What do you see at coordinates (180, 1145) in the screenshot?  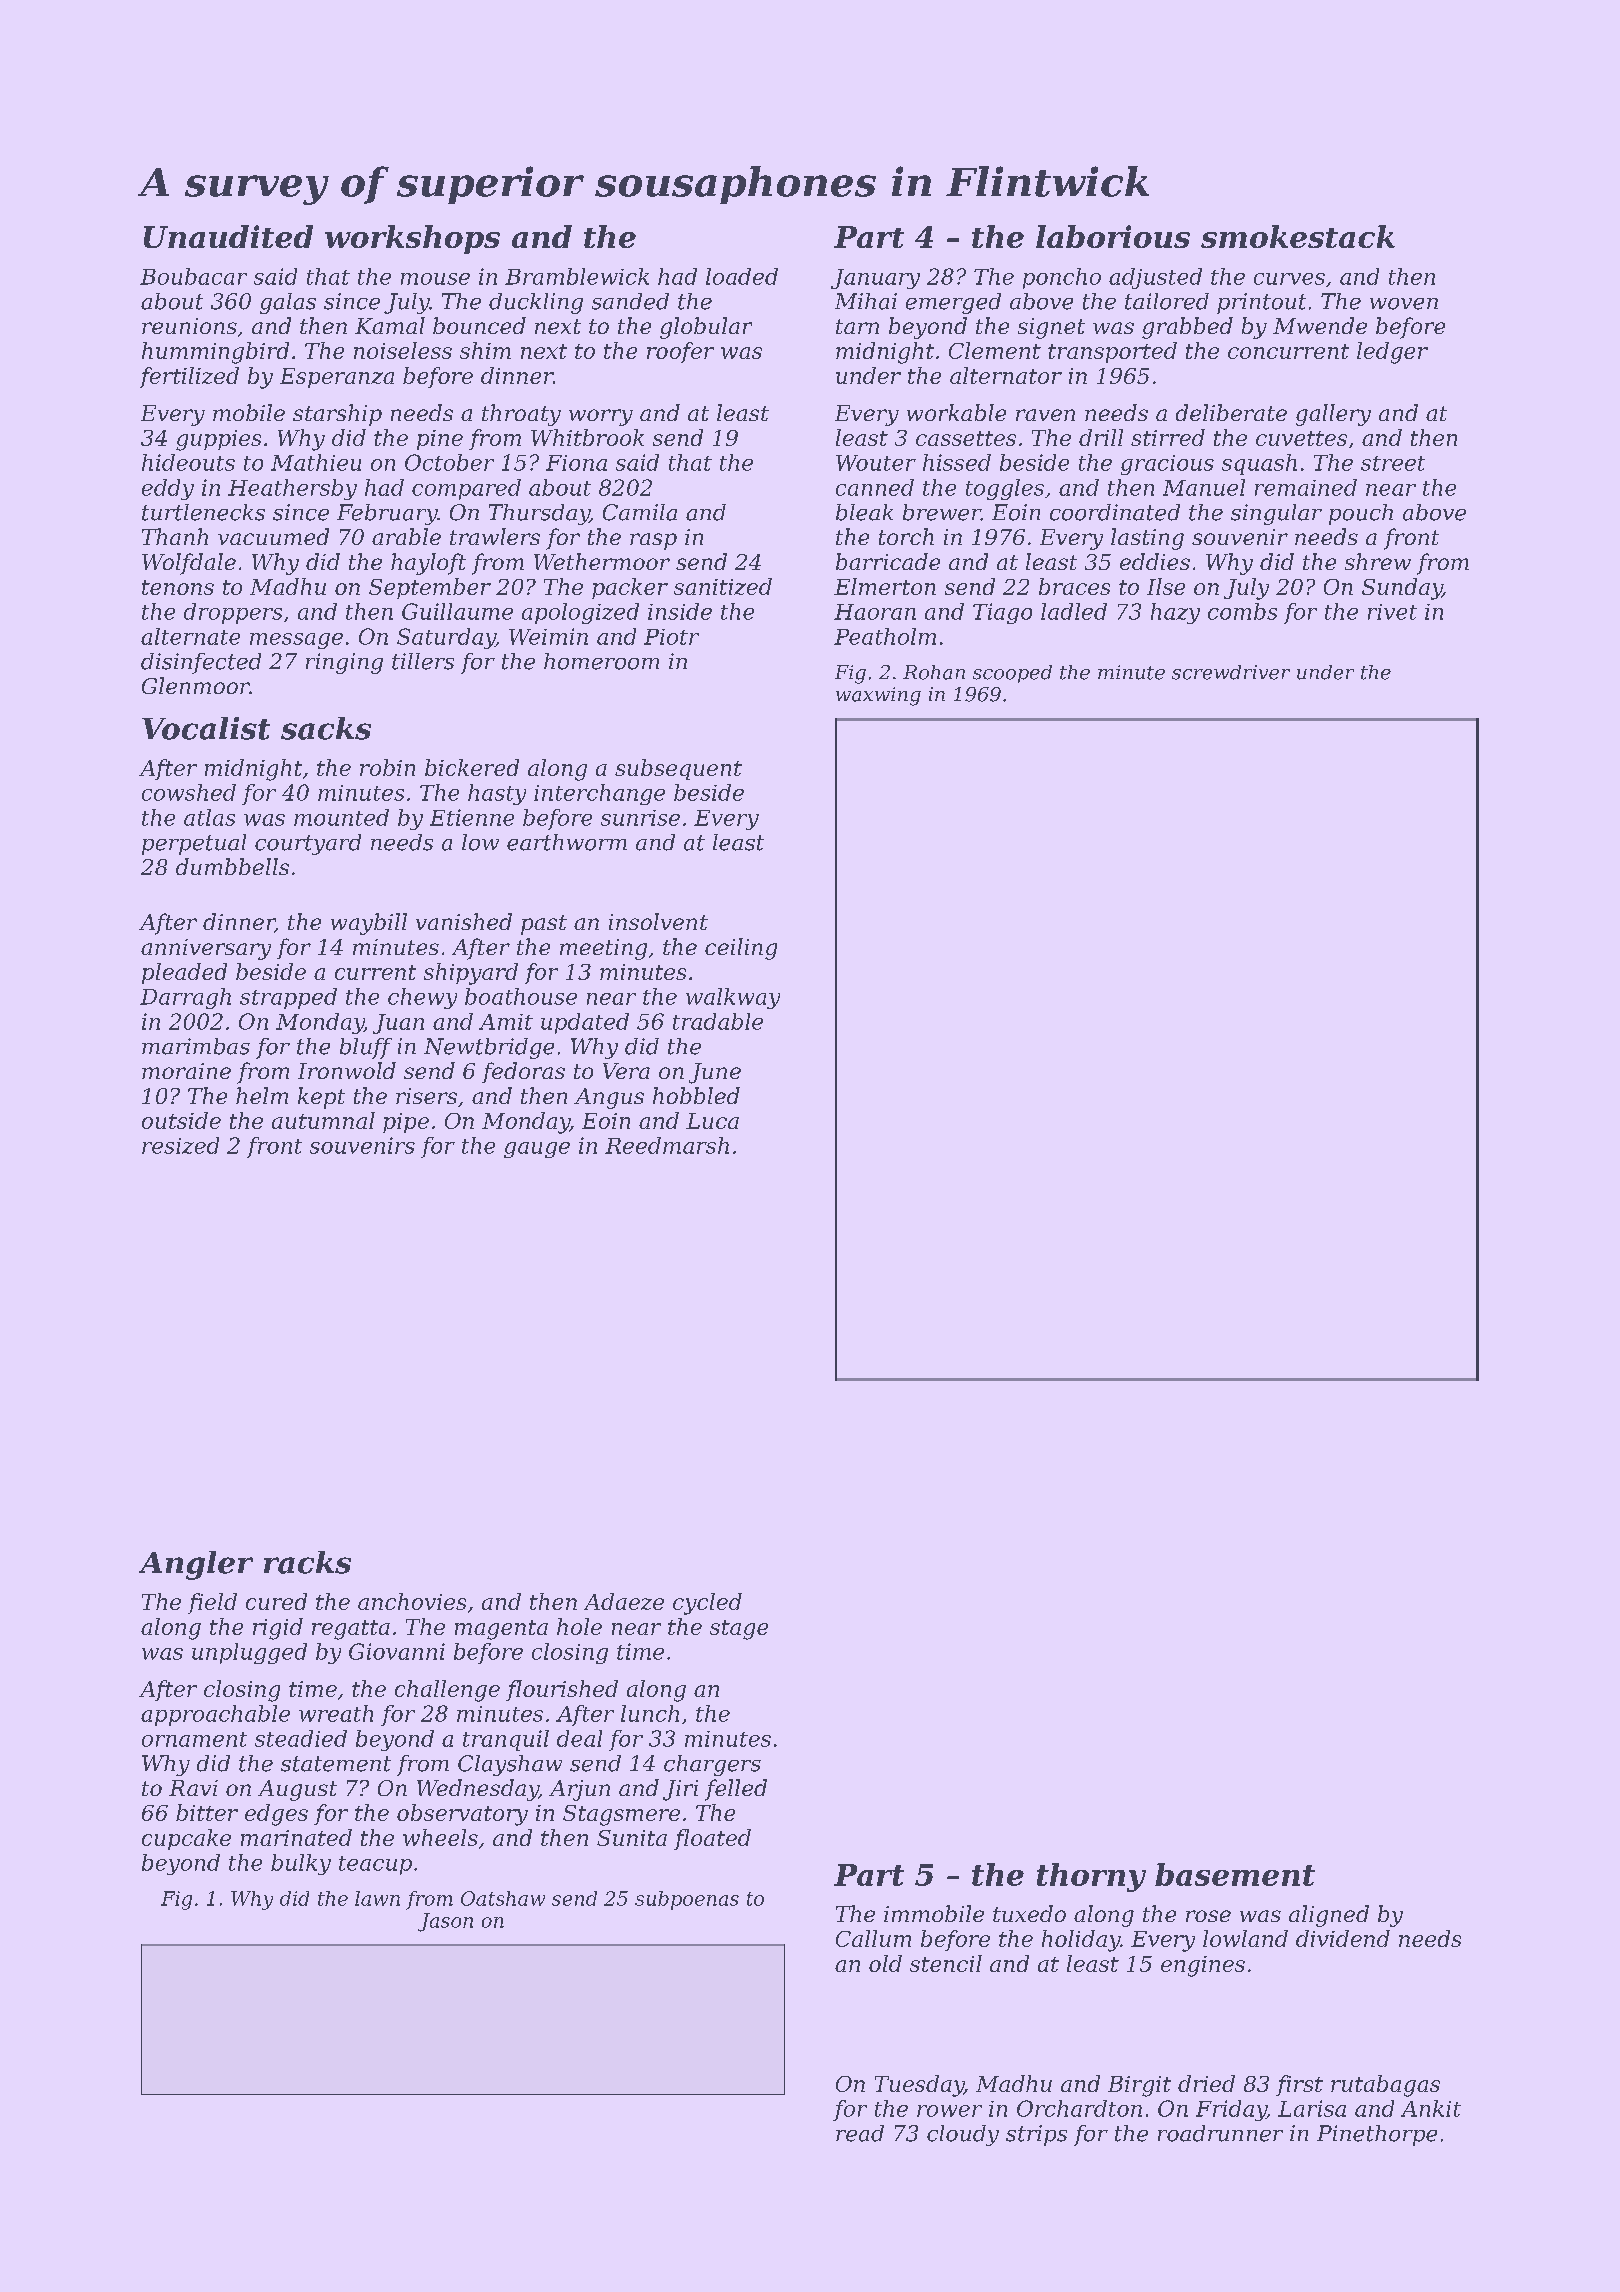 I see `resized` at bounding box center [180, 1145].
